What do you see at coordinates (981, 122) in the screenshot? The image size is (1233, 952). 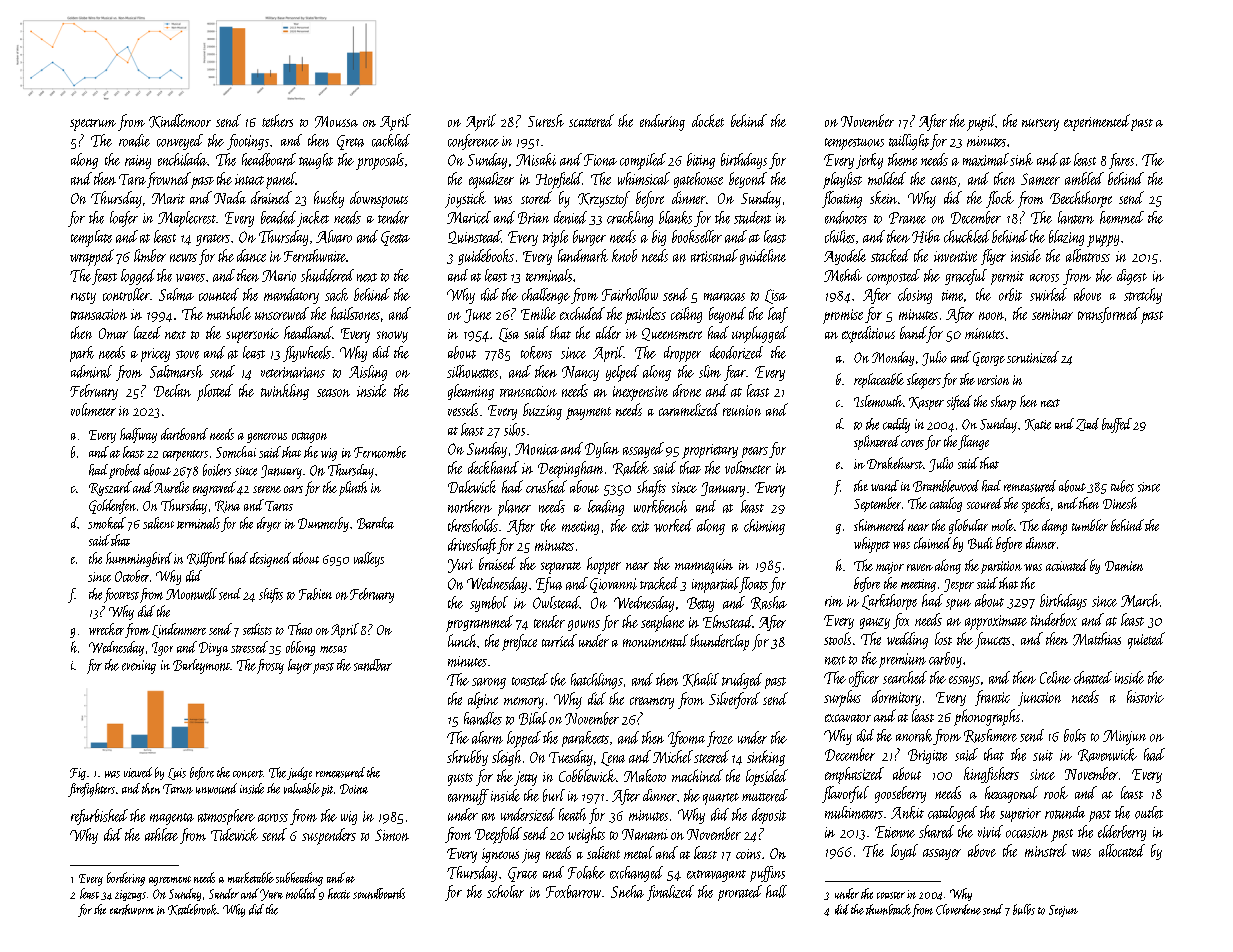 I see `pupil` at bounding box center [981, 122].
